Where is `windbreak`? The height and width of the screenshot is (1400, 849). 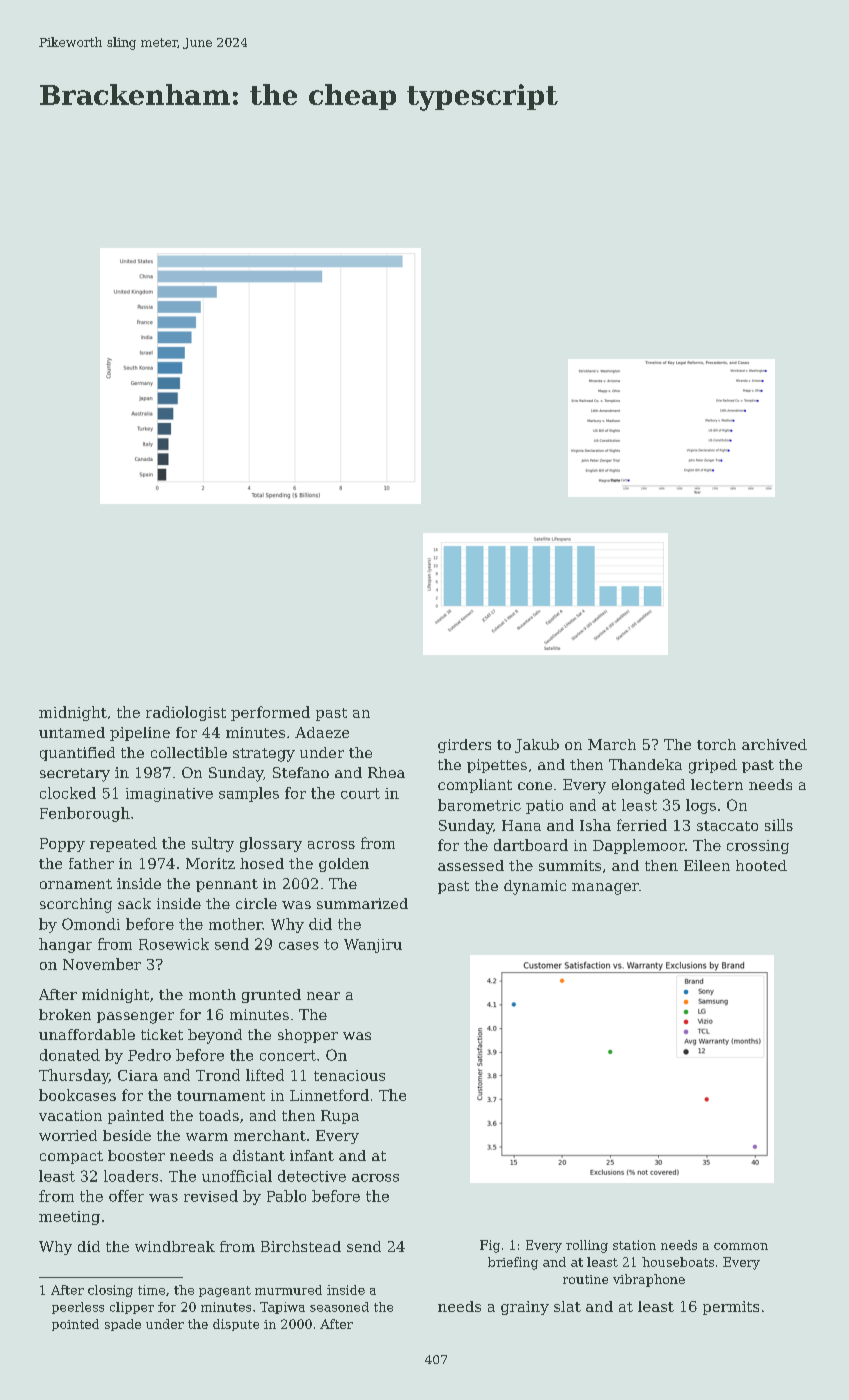 windbreak is located at coordinates (175, 1246).
